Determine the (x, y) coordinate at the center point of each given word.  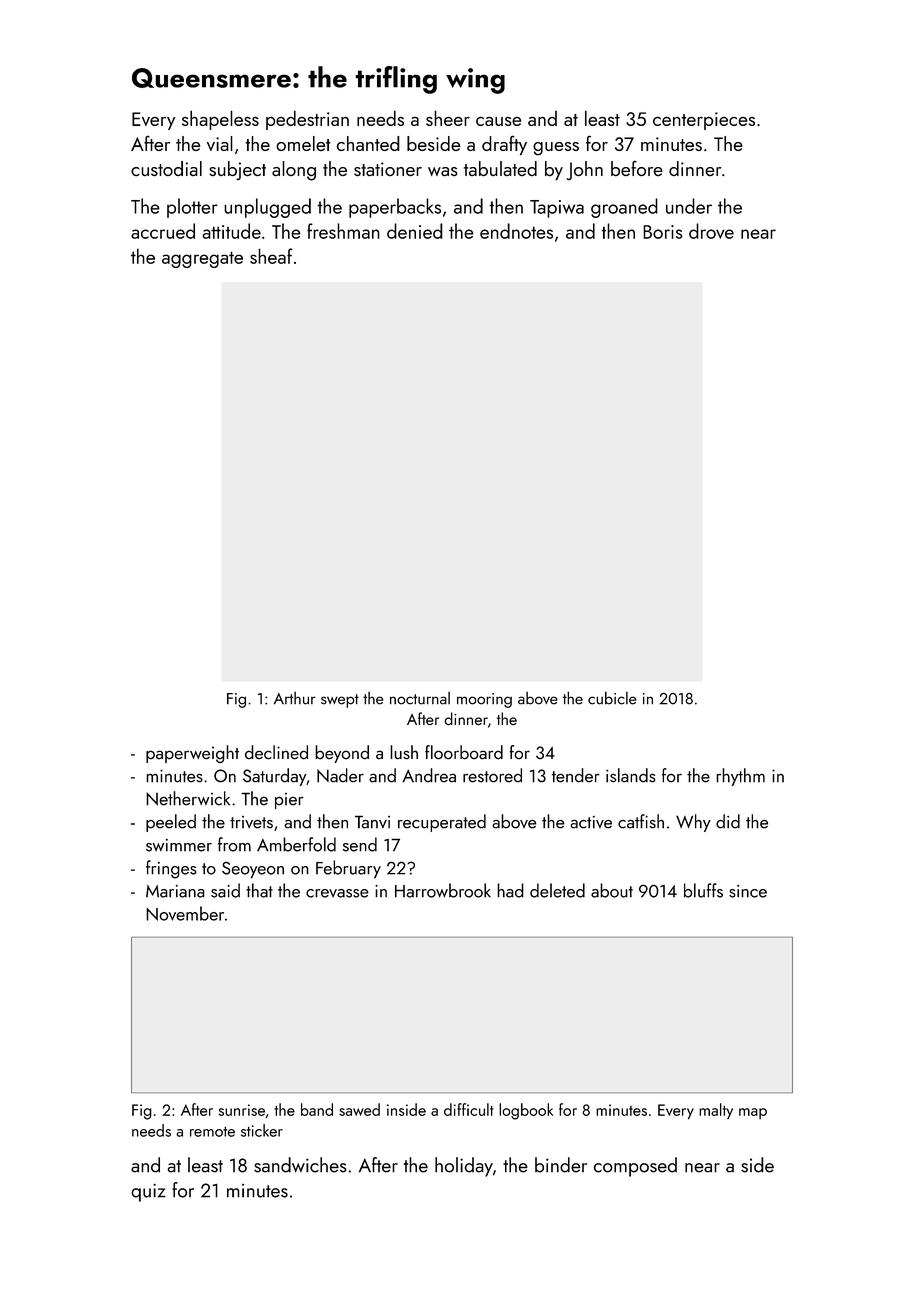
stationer (388, 169)
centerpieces (704, 121)
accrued (163, 231)
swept (340, 701)
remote (212, 1131)
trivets (251, 822)
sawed (359, 1109)
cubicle (612, 698)
